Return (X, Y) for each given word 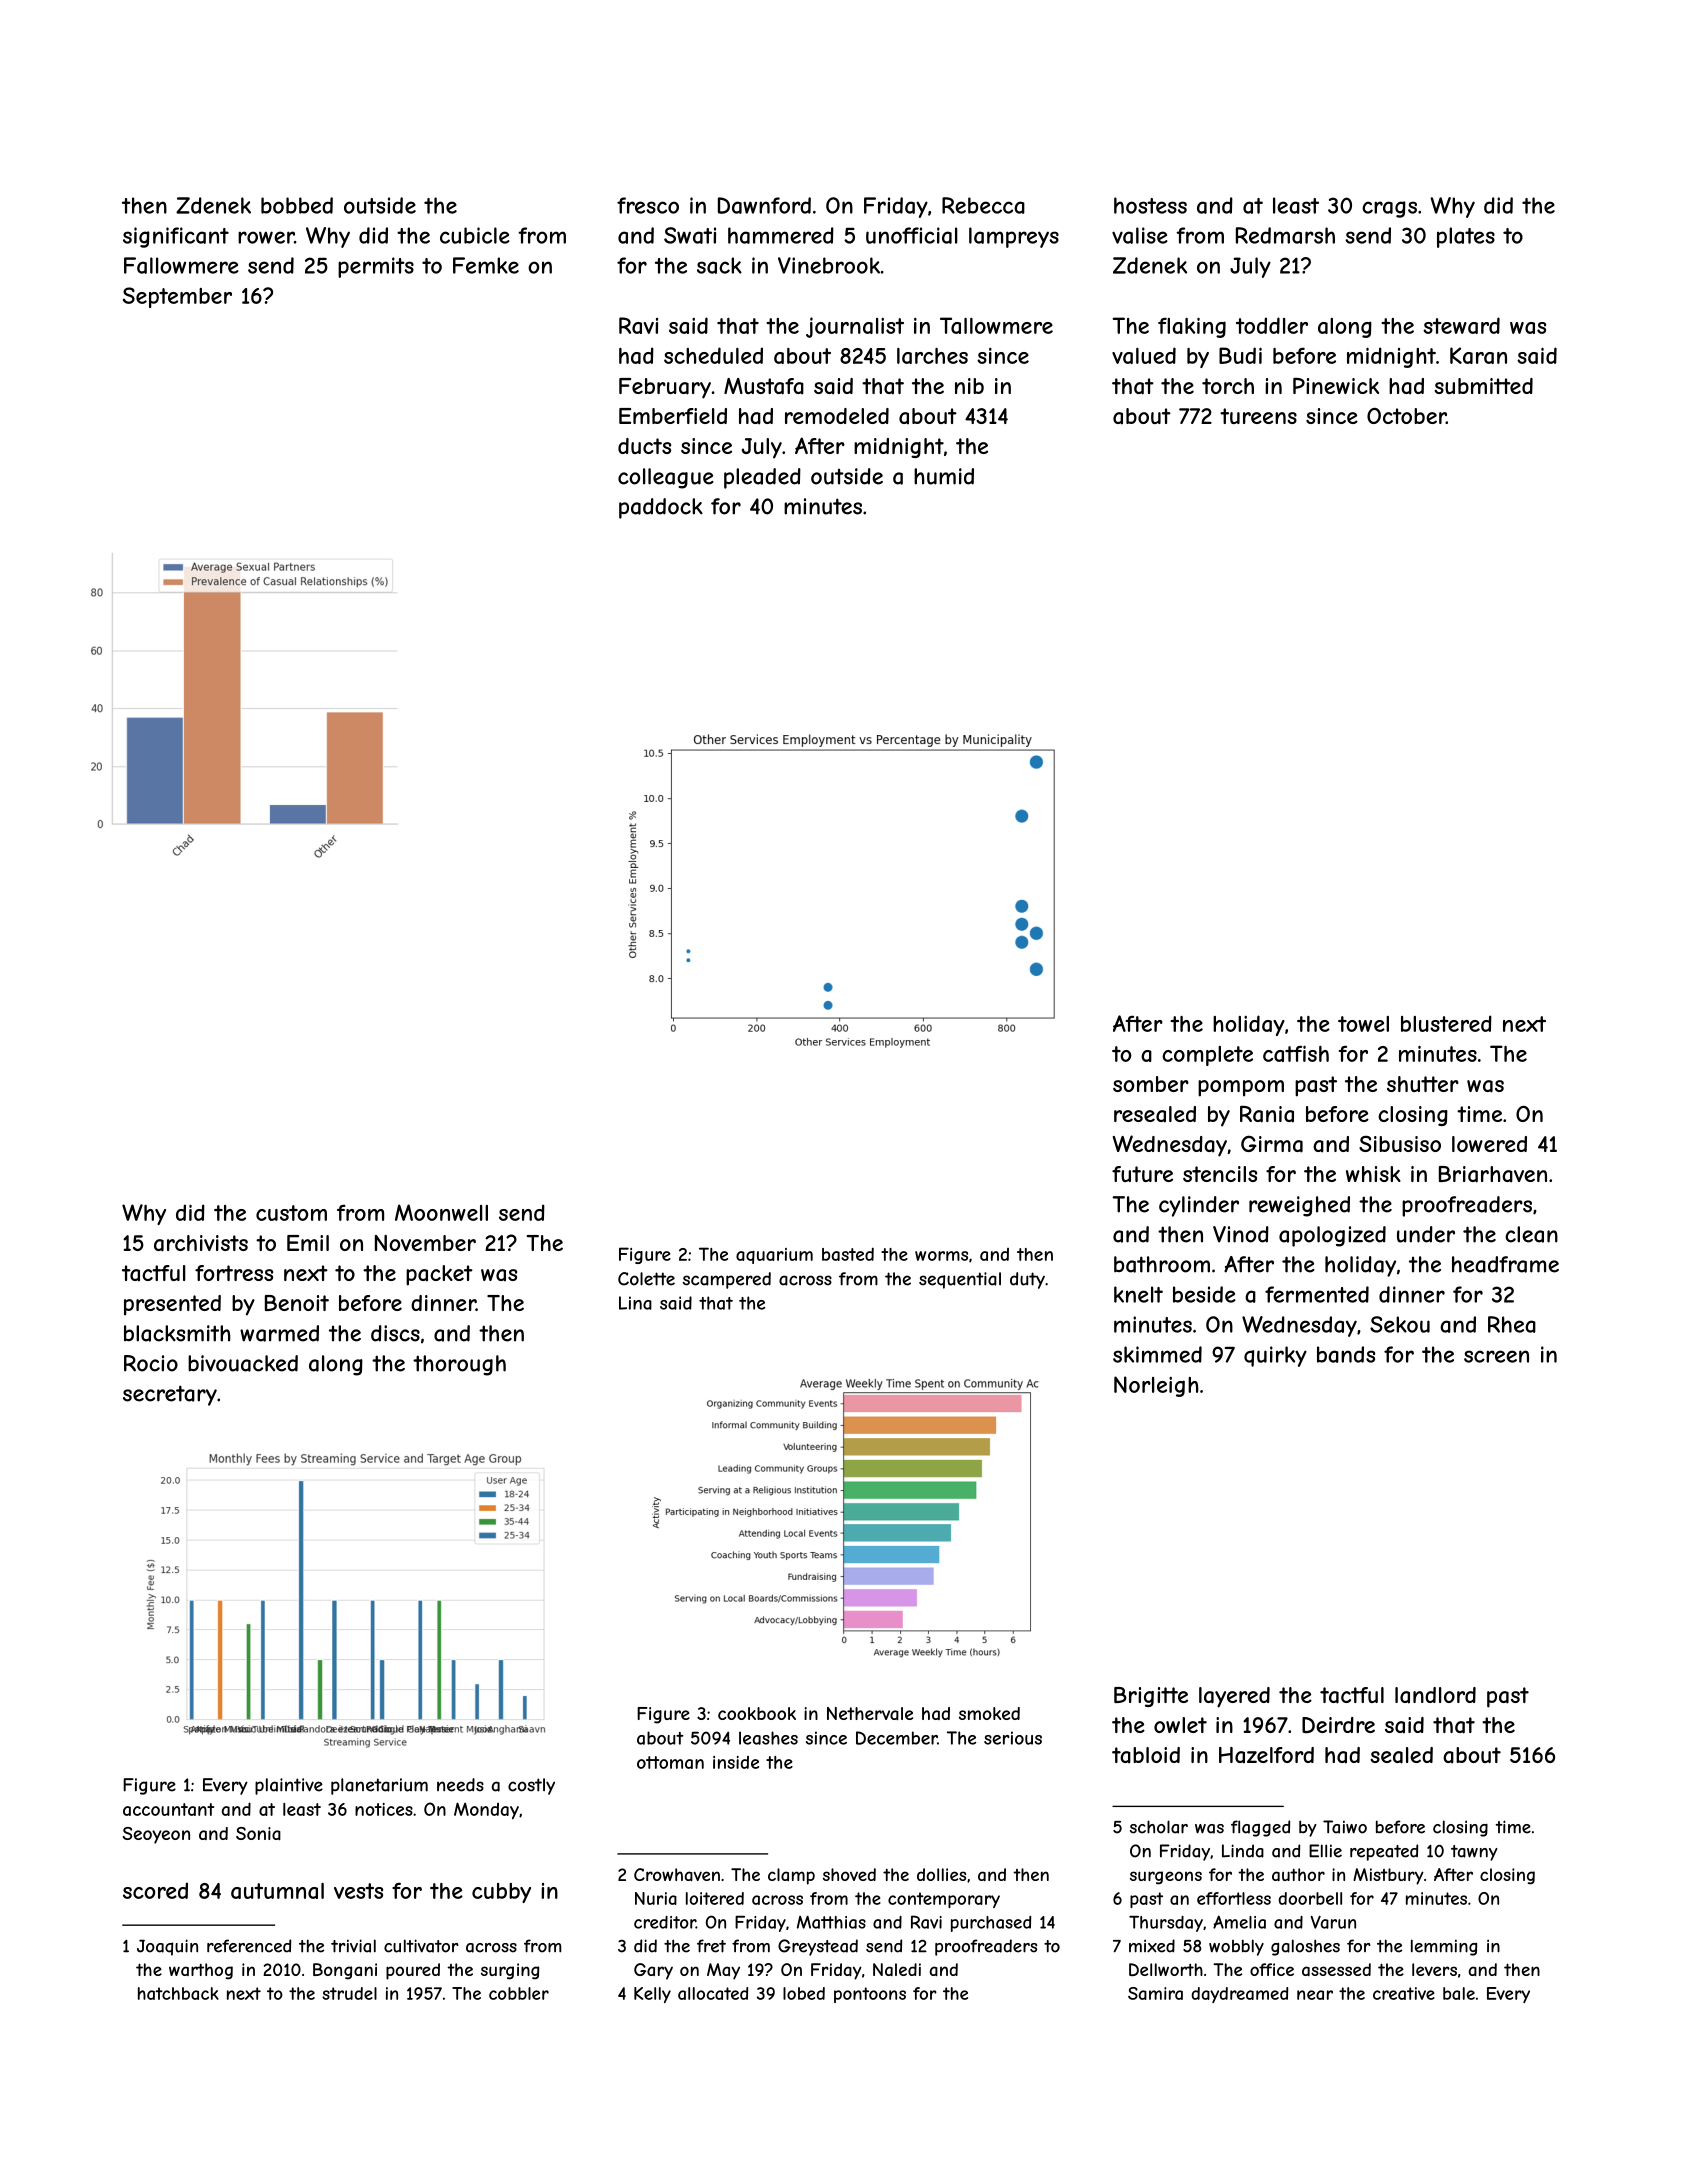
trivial (353, 1946)
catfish (1296, 1053)
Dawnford (764, 205)
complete (1207, 1056)
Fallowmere (181, 265)
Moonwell (441, 1212)
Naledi (897, 1969)
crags (1389, 209)
